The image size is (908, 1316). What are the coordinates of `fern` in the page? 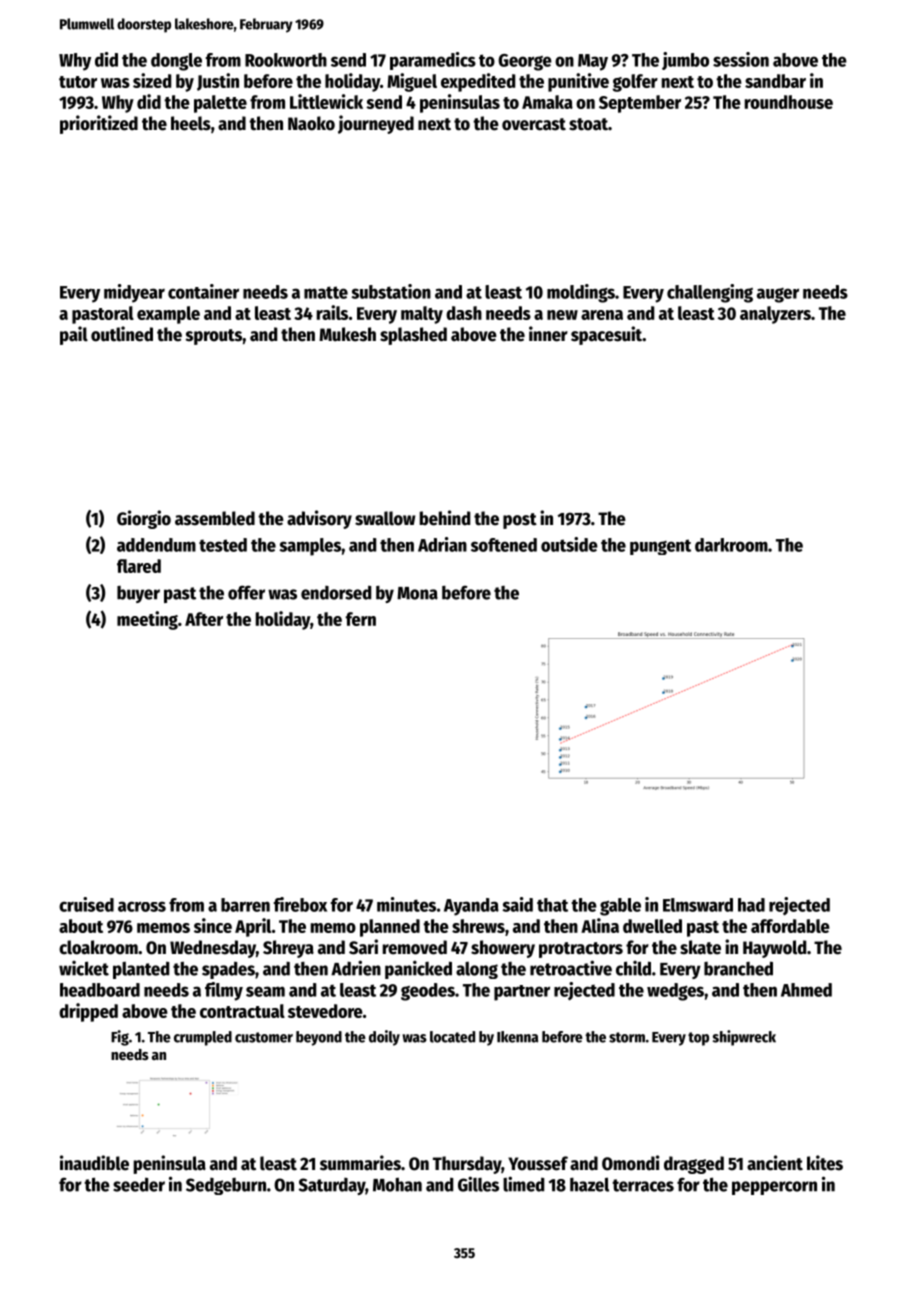 It's located at (361, 619).
